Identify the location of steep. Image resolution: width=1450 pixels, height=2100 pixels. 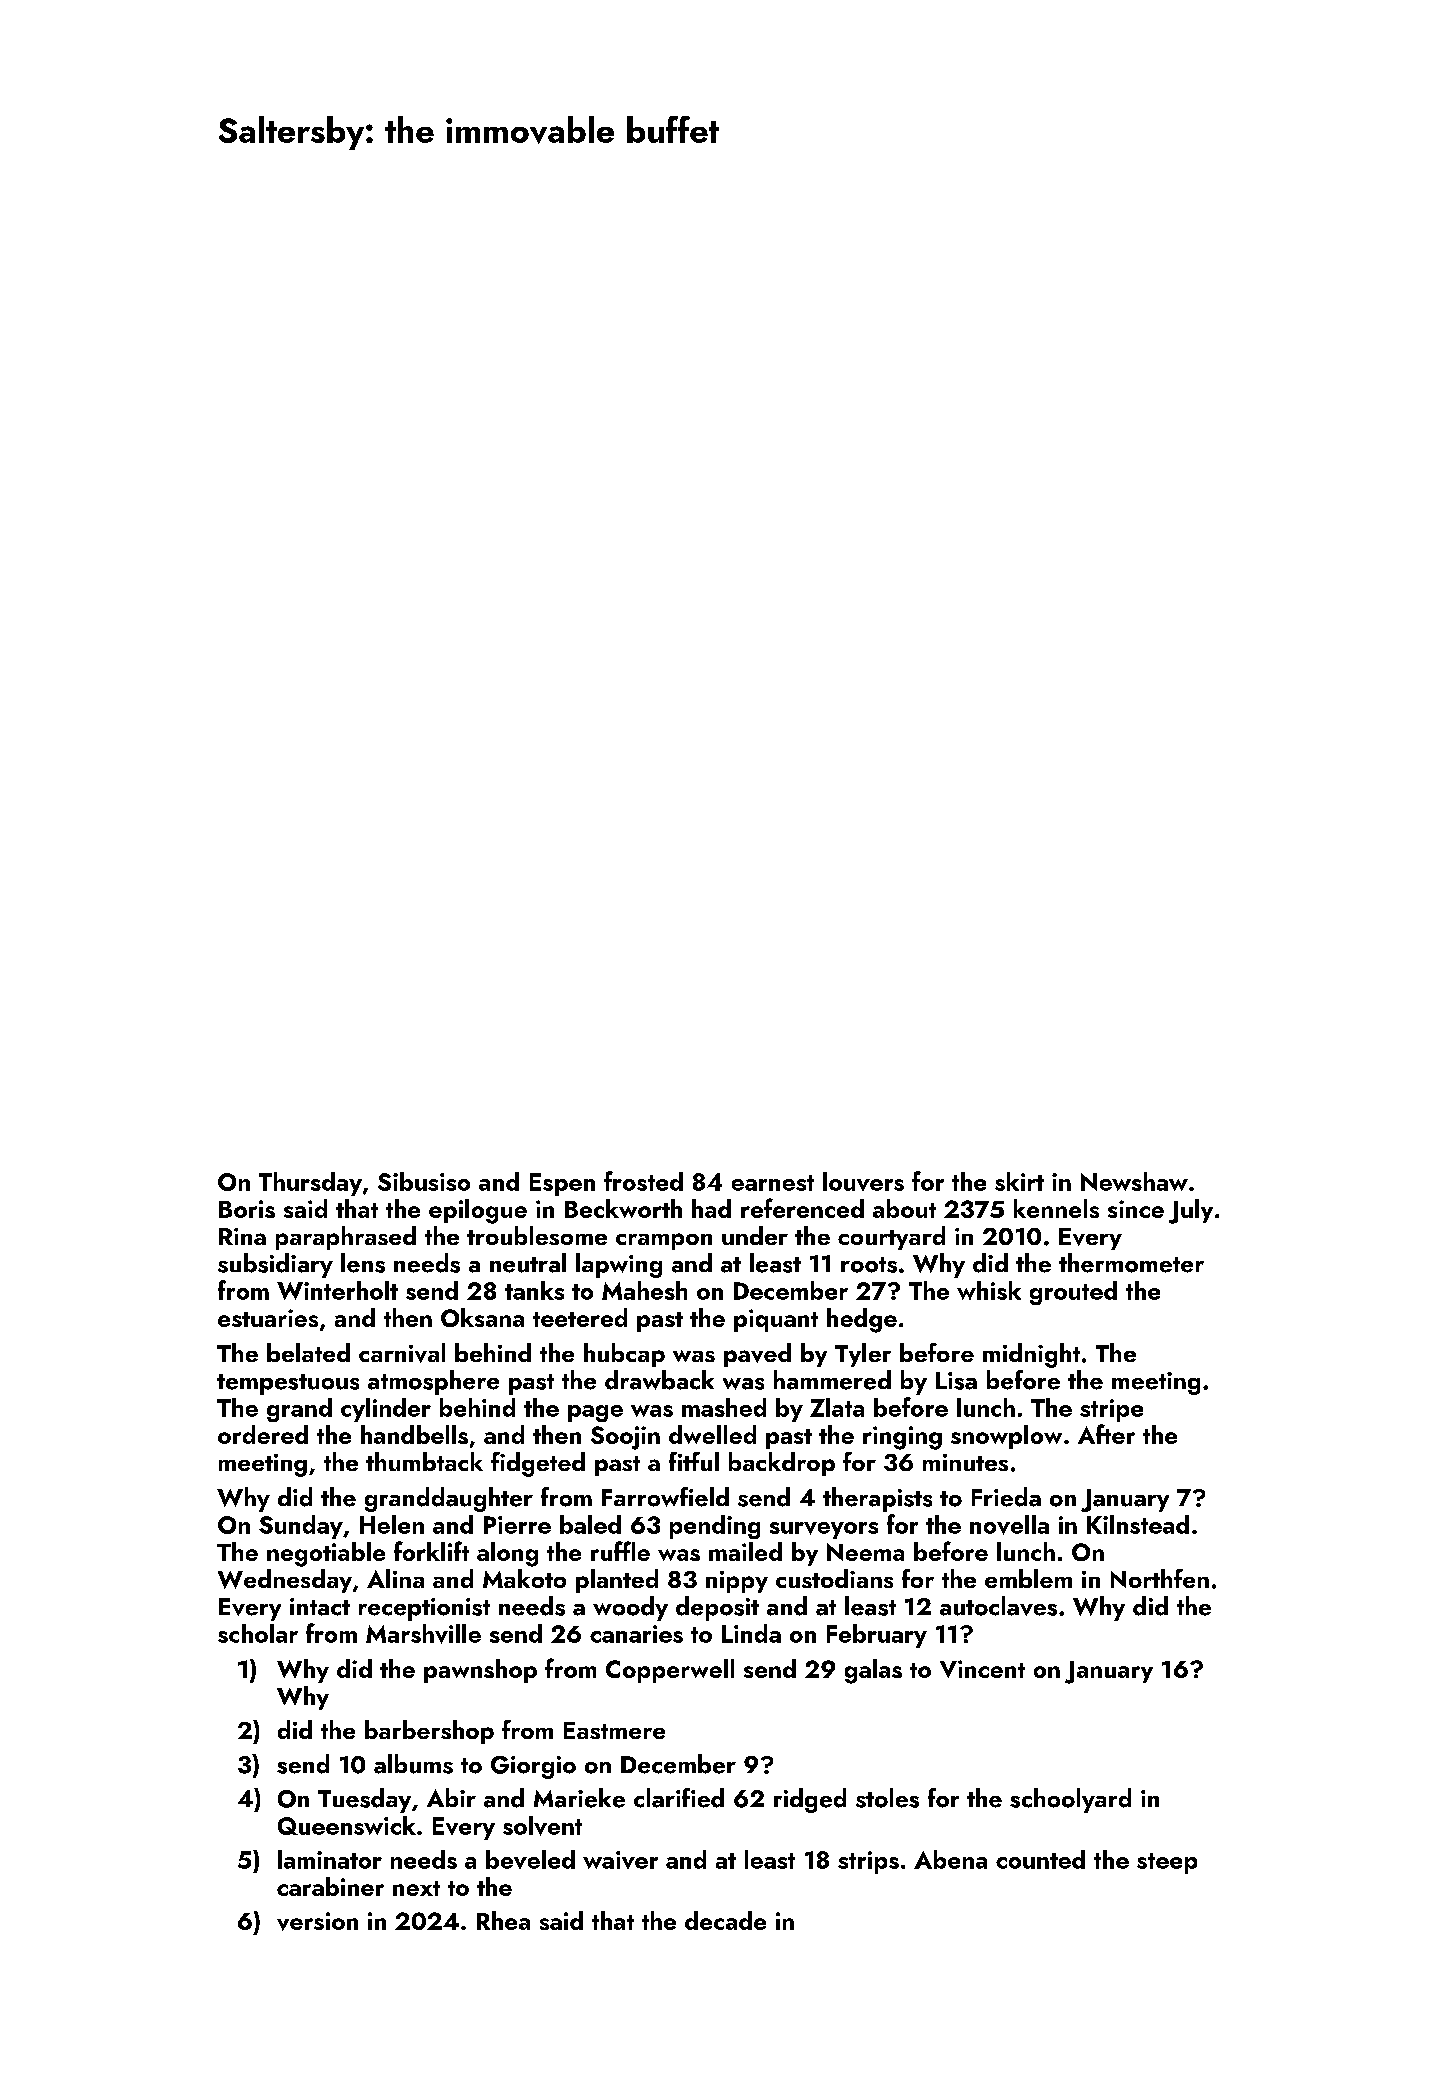
(1167, 1863).
